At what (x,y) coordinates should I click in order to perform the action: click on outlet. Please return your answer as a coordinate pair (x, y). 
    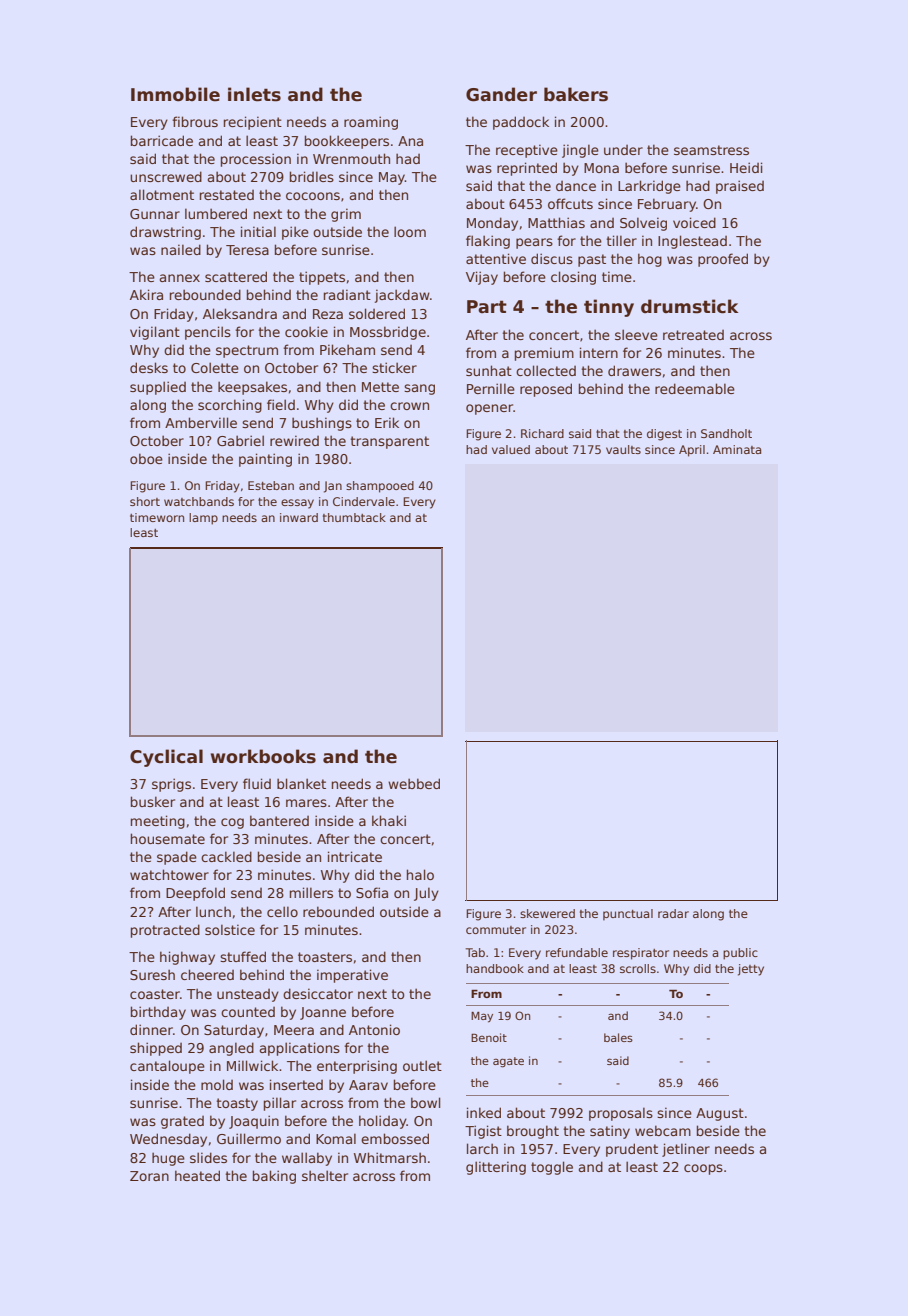
    Looking at the image, I should click on (422, 1065).
